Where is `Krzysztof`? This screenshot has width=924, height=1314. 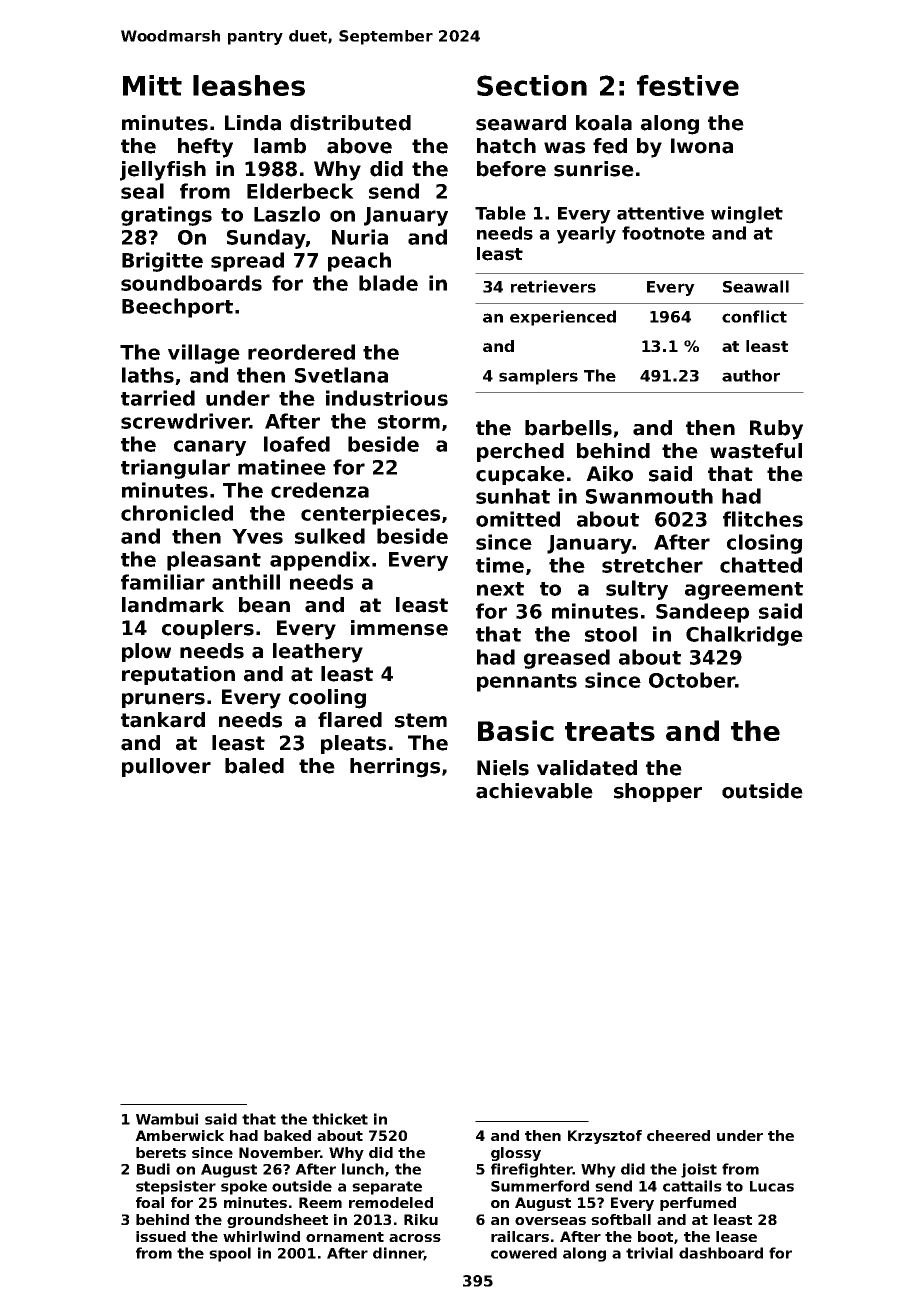 Krzysztof is located at coordinates (605, 1137).
